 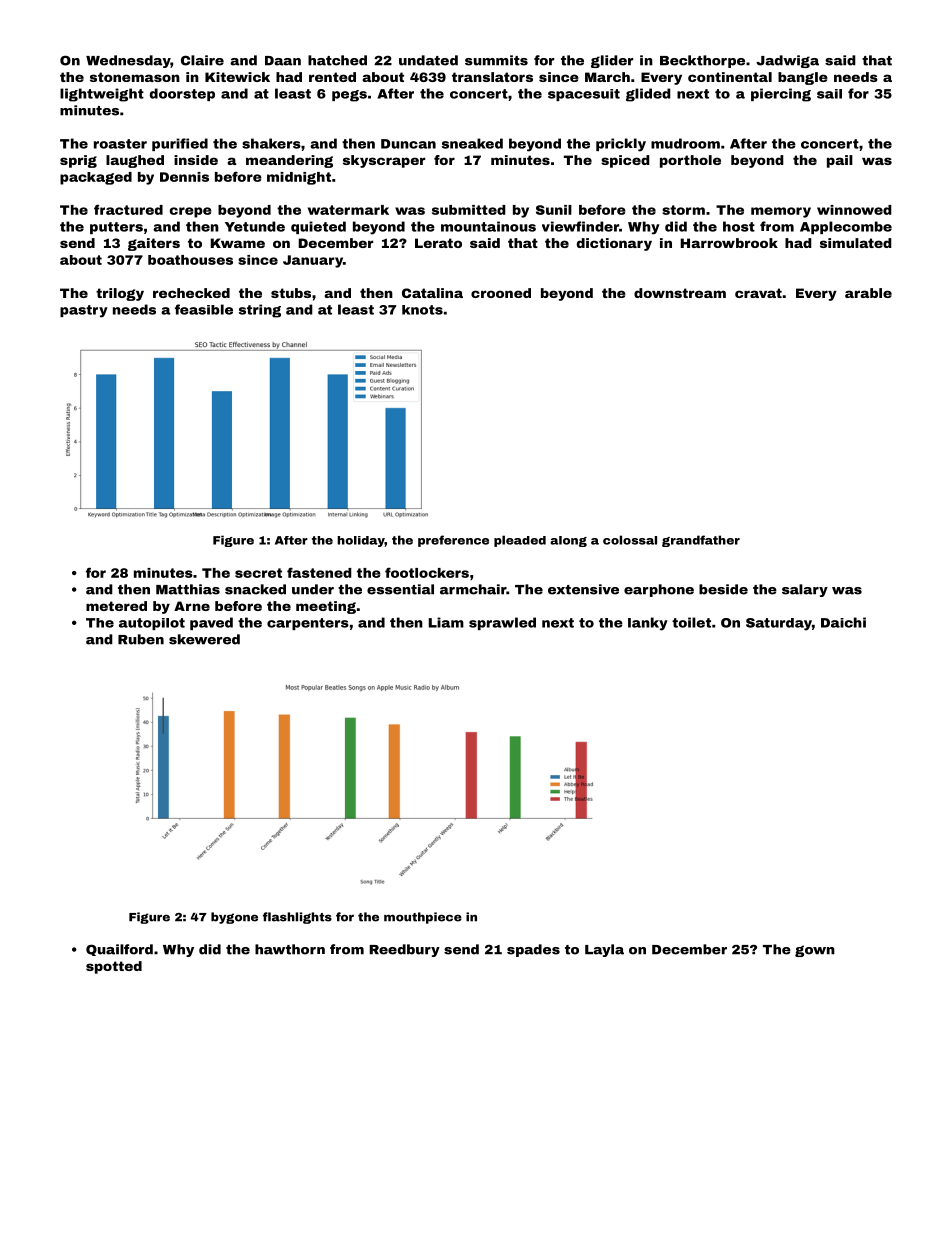 I want to click on string, so click(x=260, y=311).
